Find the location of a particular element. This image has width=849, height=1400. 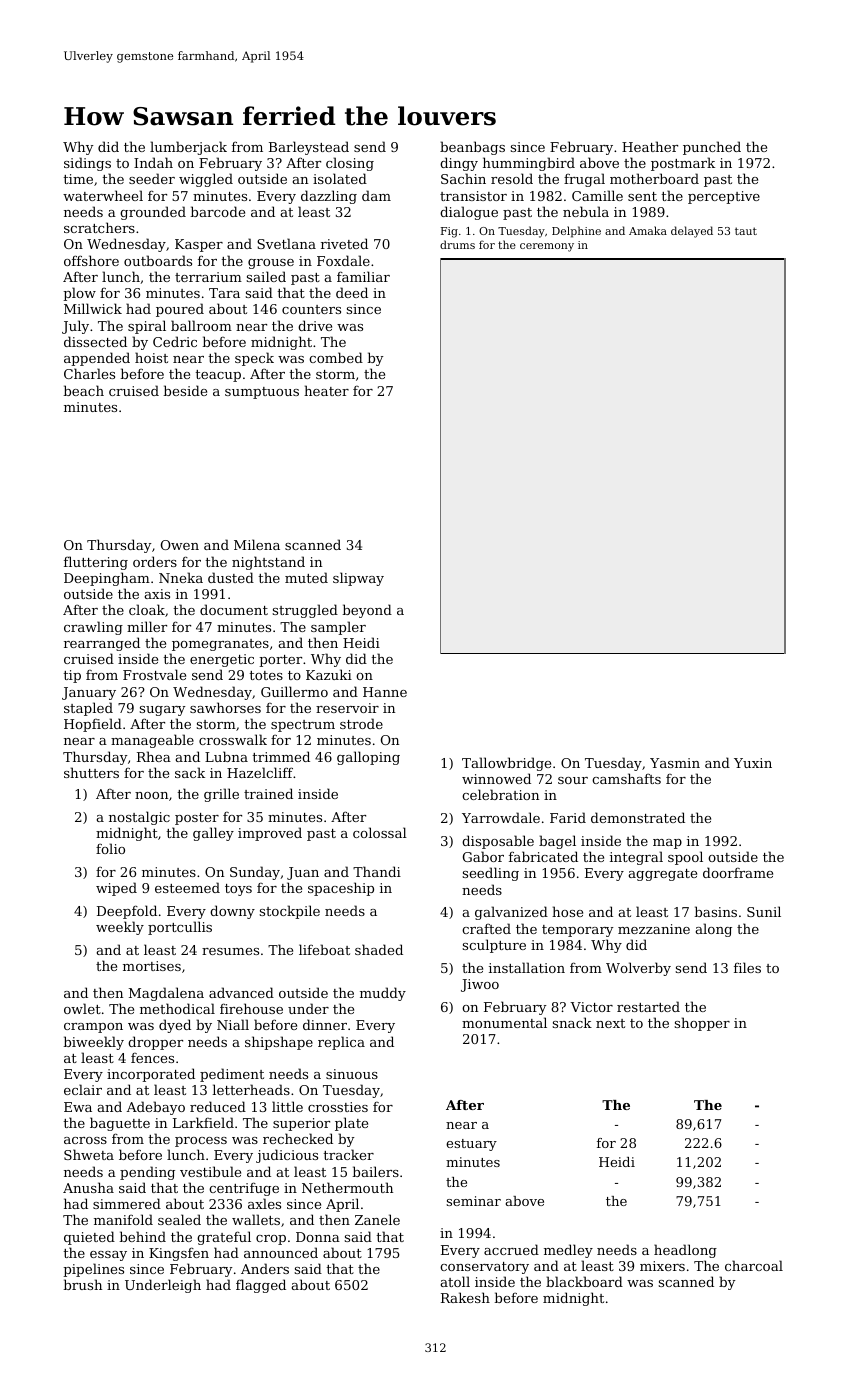

estuary is located at coordinates (471, 1145).
